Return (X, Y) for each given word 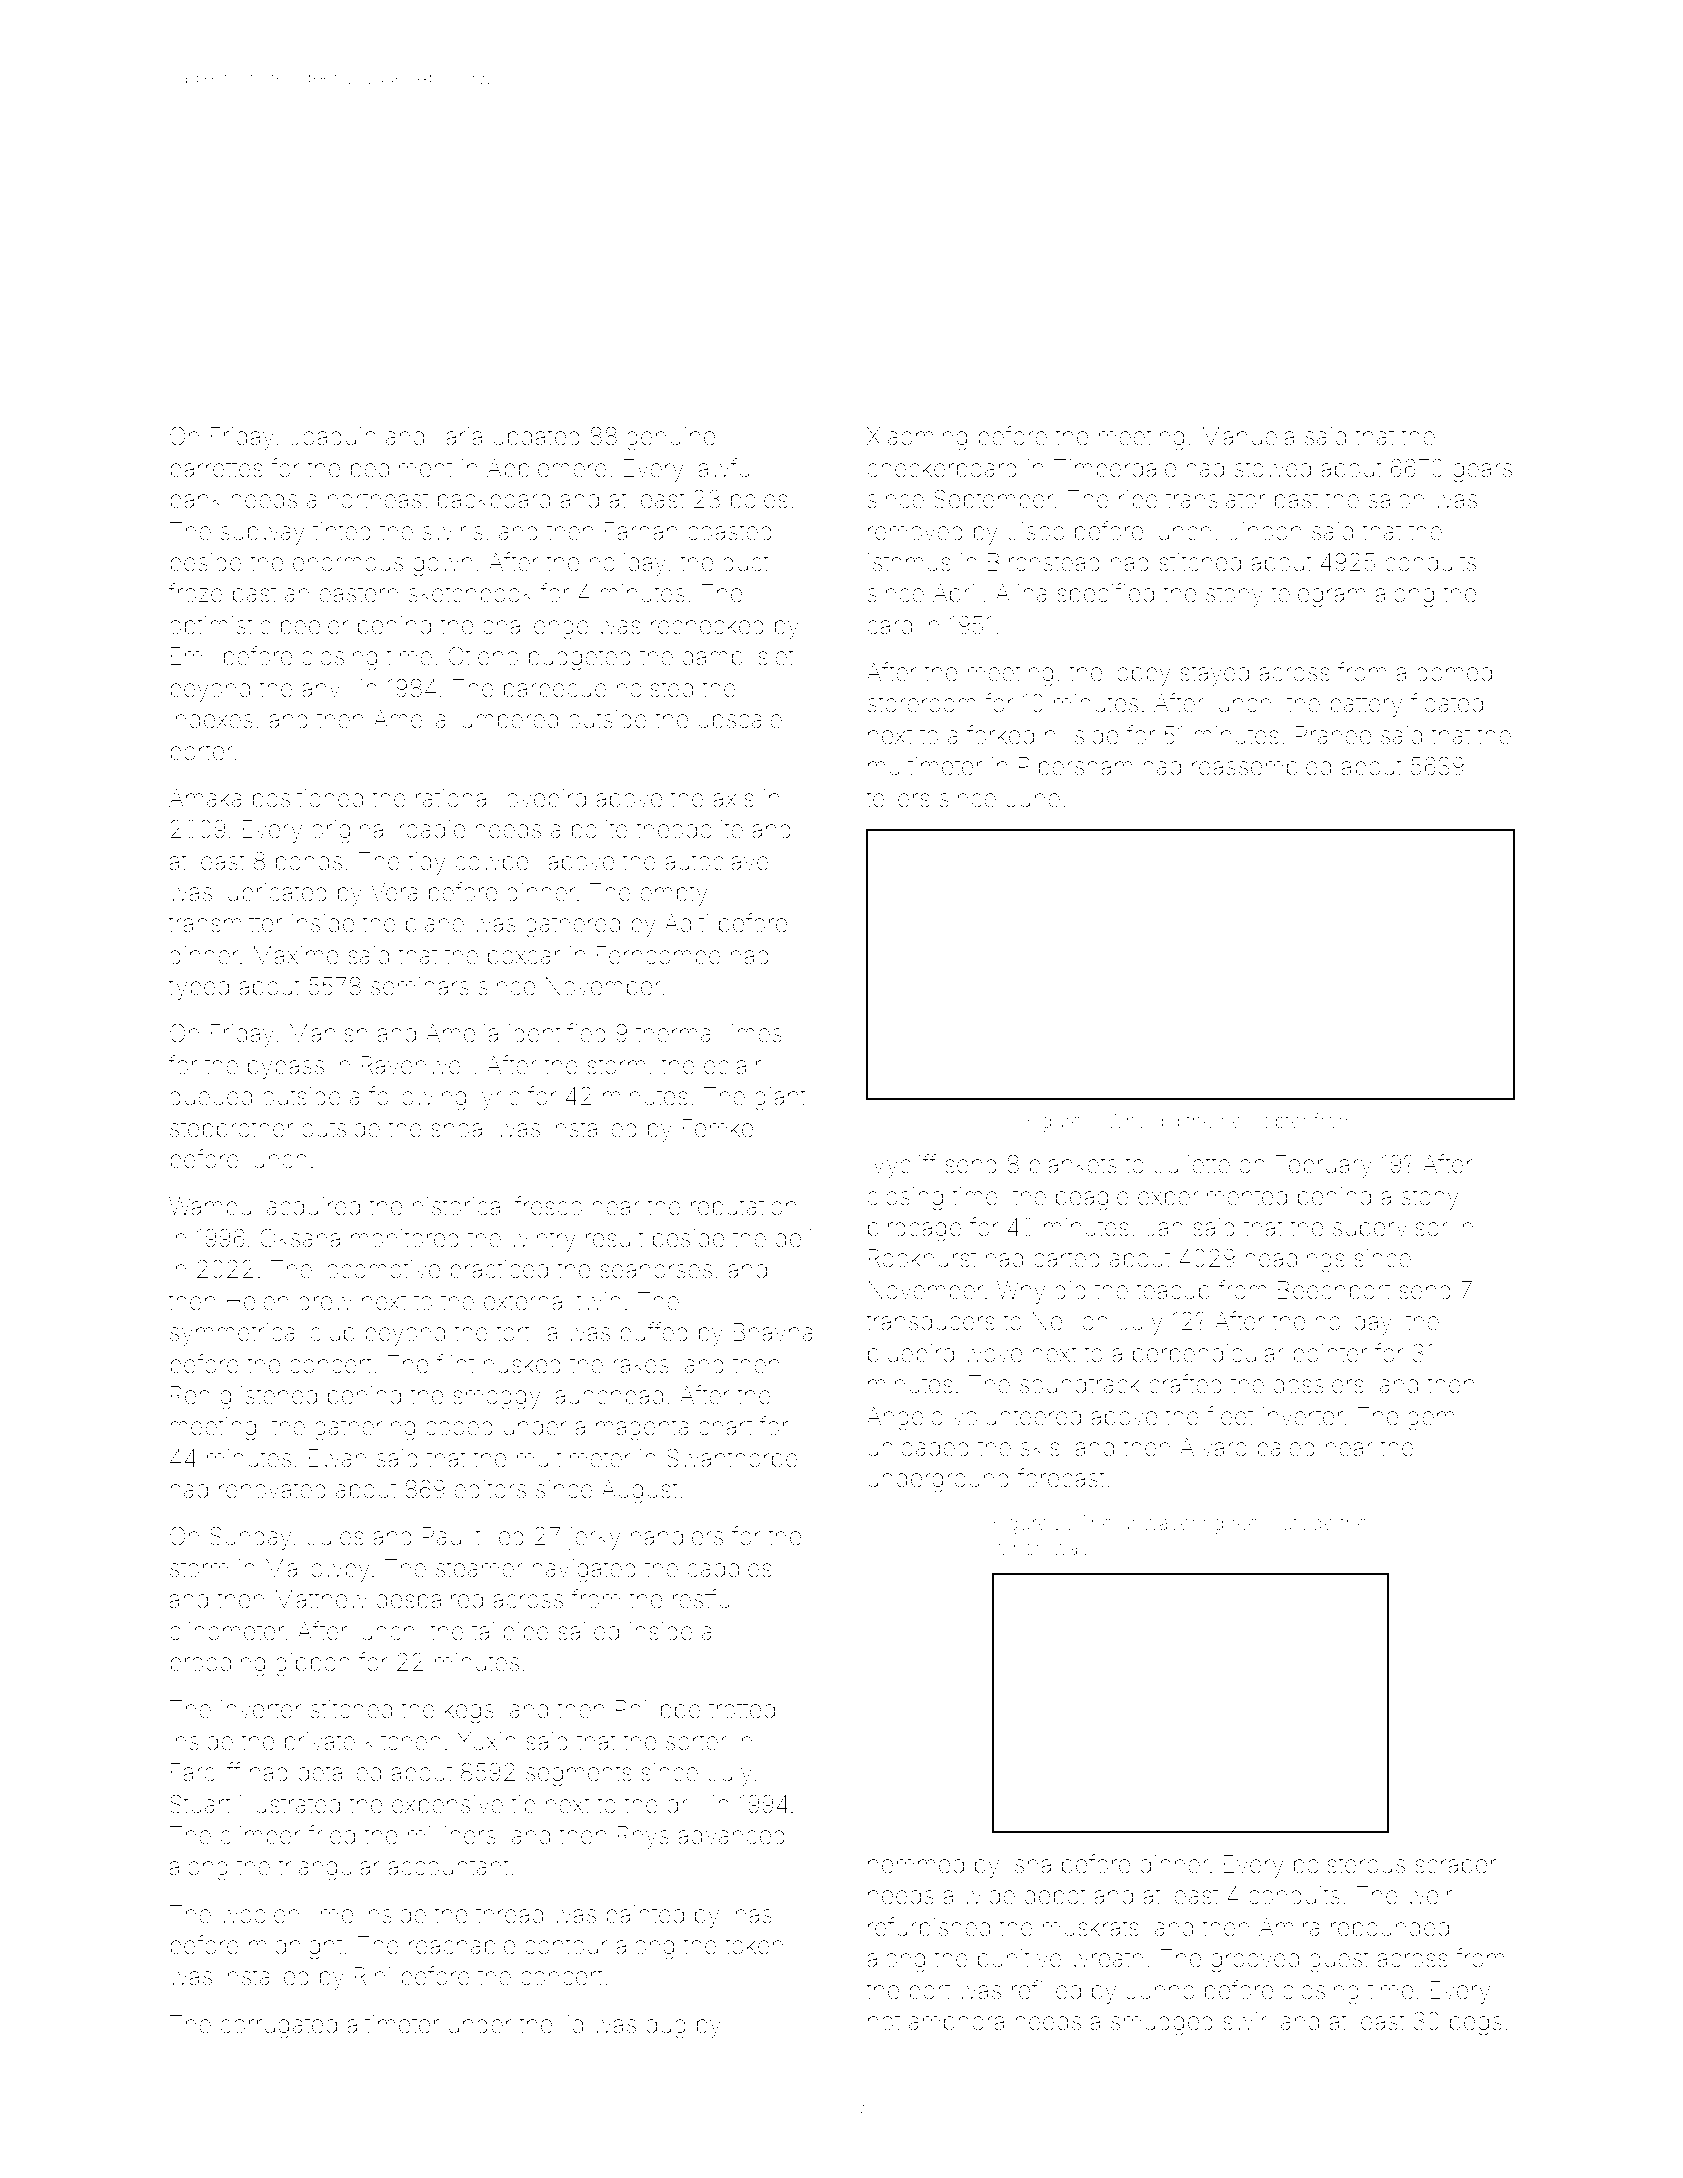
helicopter (1264, 1123)
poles (759, 501)
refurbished (929, 1927)
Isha (1030, 1864)
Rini (372, 1976)
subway (263, 533)
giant (780, 1099)
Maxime (296, 955)
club (332, 1332)
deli (793, 1238)
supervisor (1390, 1229)
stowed (1273, 468)
